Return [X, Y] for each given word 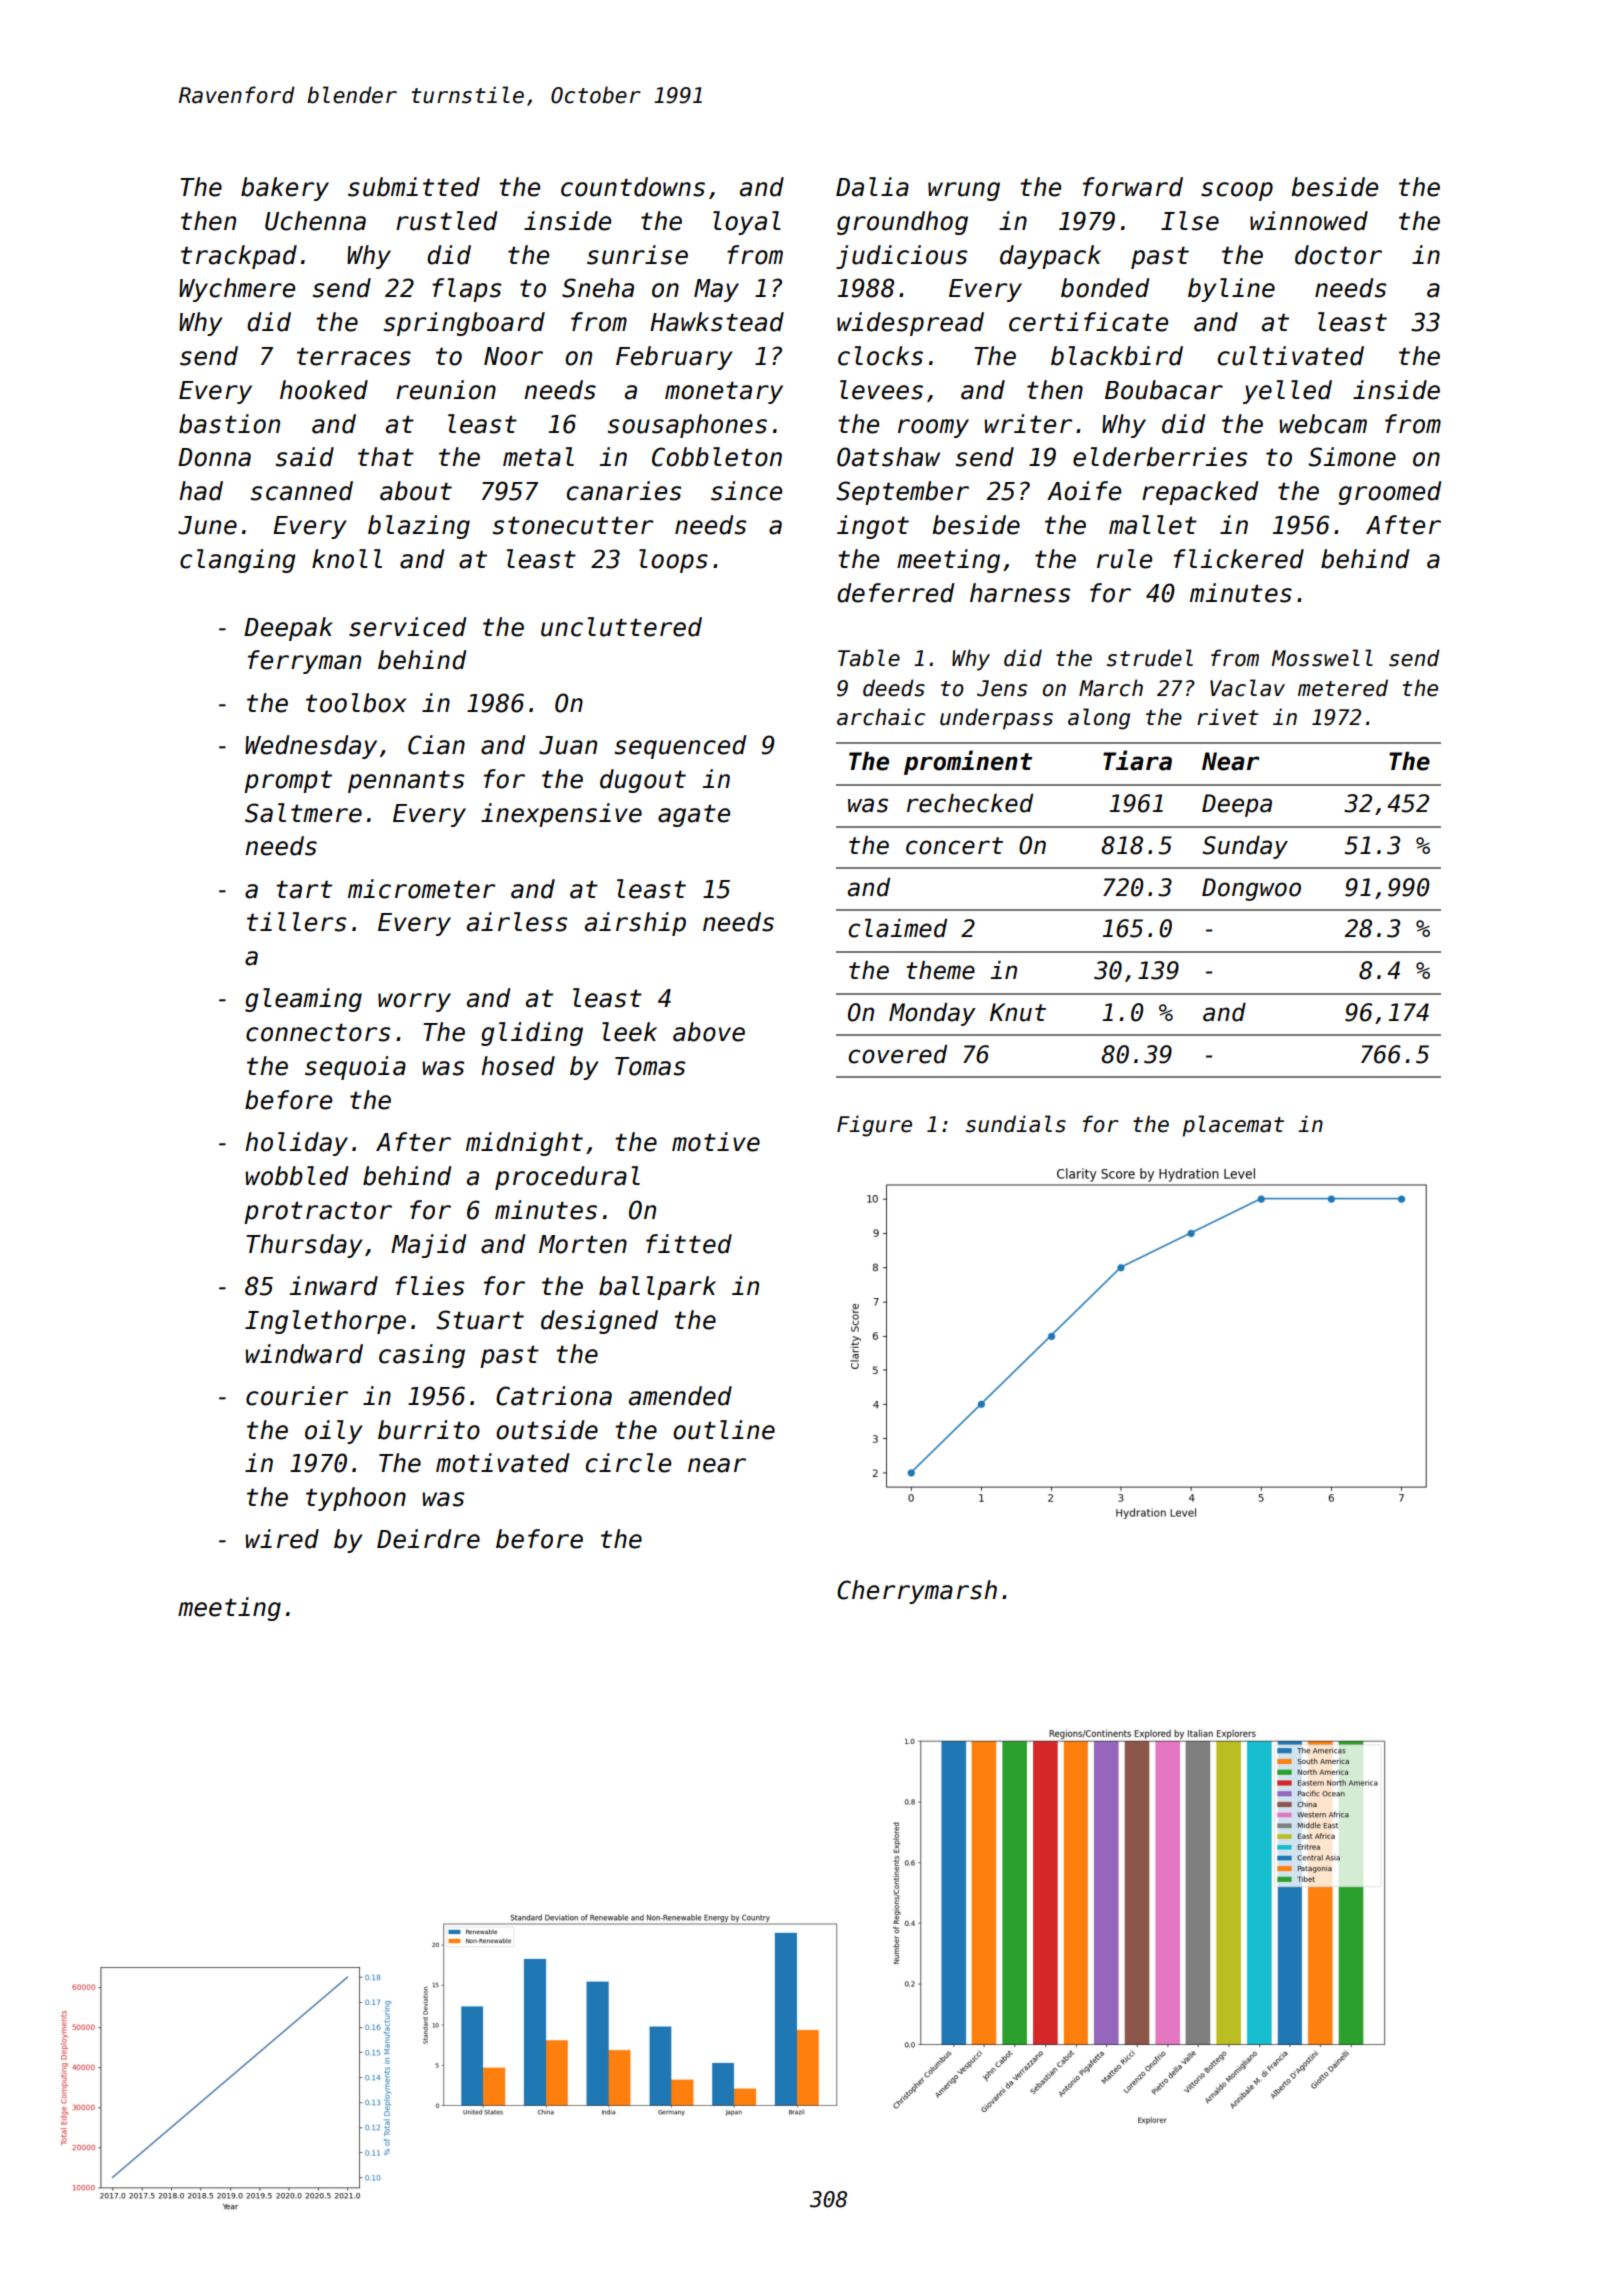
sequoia [355, 1068]
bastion [229, 424]
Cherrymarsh [917, 1592]
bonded [1105, 288]
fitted [689, 1244]
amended [680, 1396]
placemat [1233, 1126]
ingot [873, 527]
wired [282, 1539]
